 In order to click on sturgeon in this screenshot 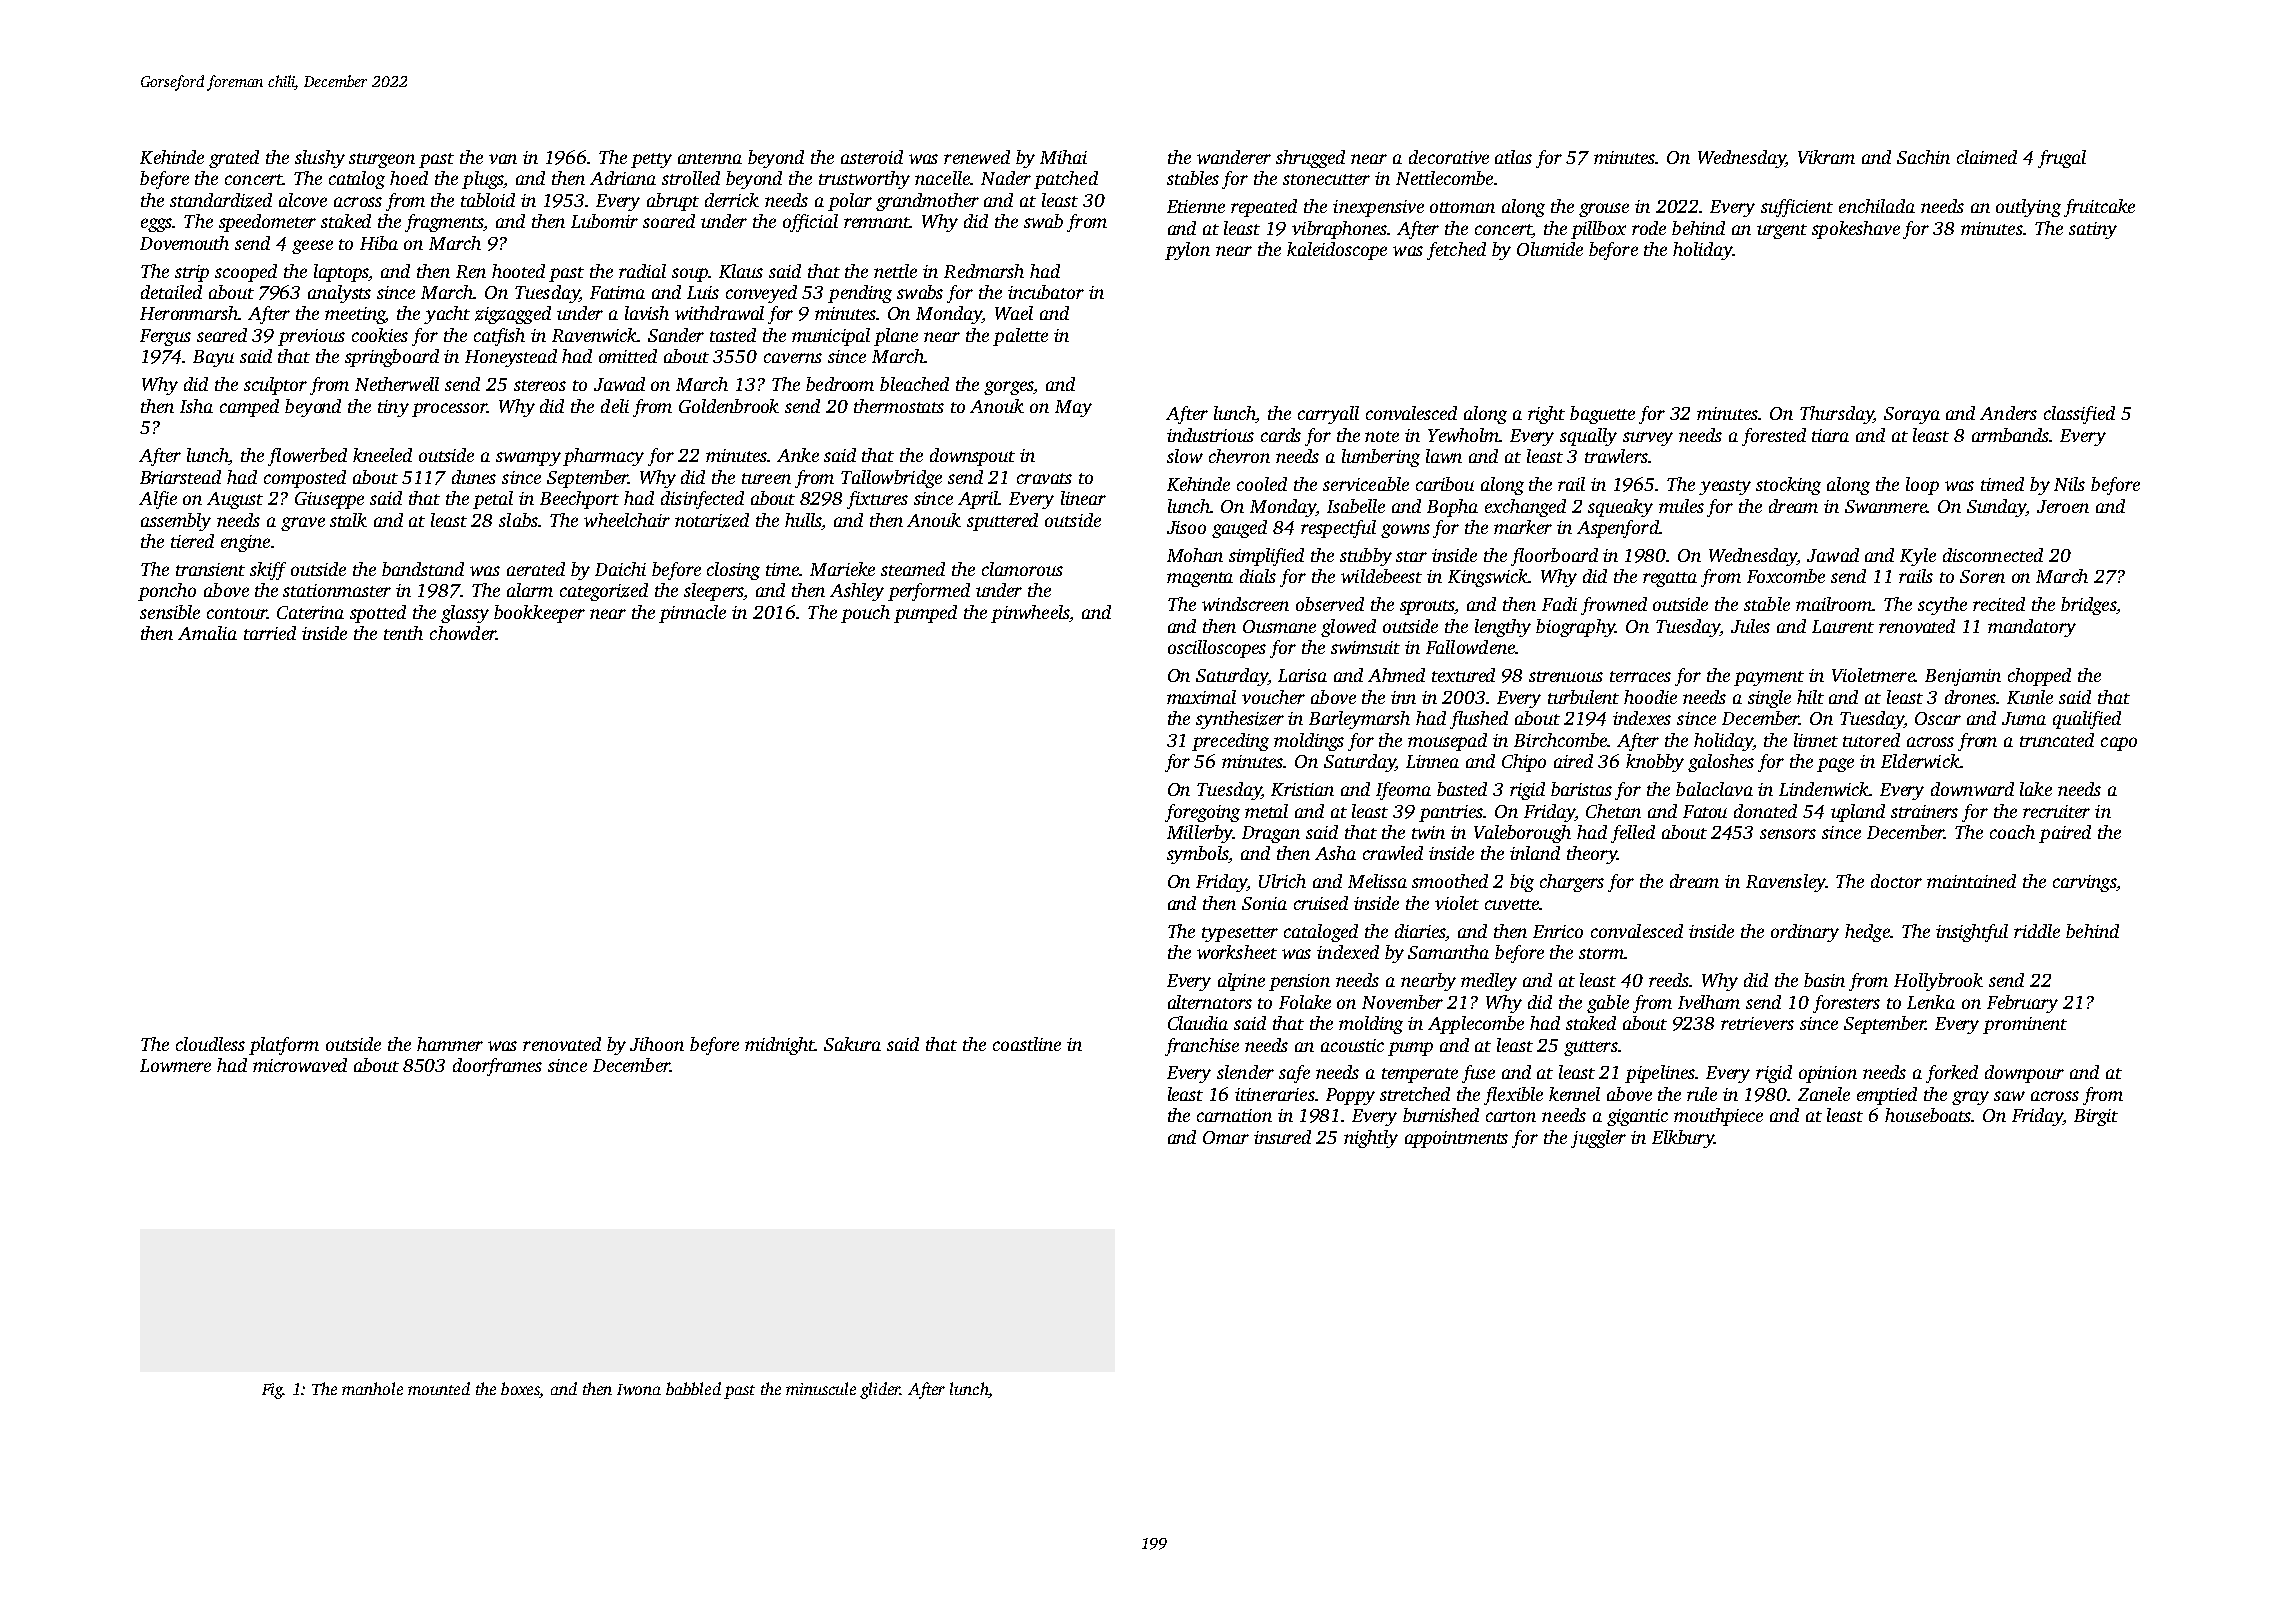, I will do `click(382, 160)`.
